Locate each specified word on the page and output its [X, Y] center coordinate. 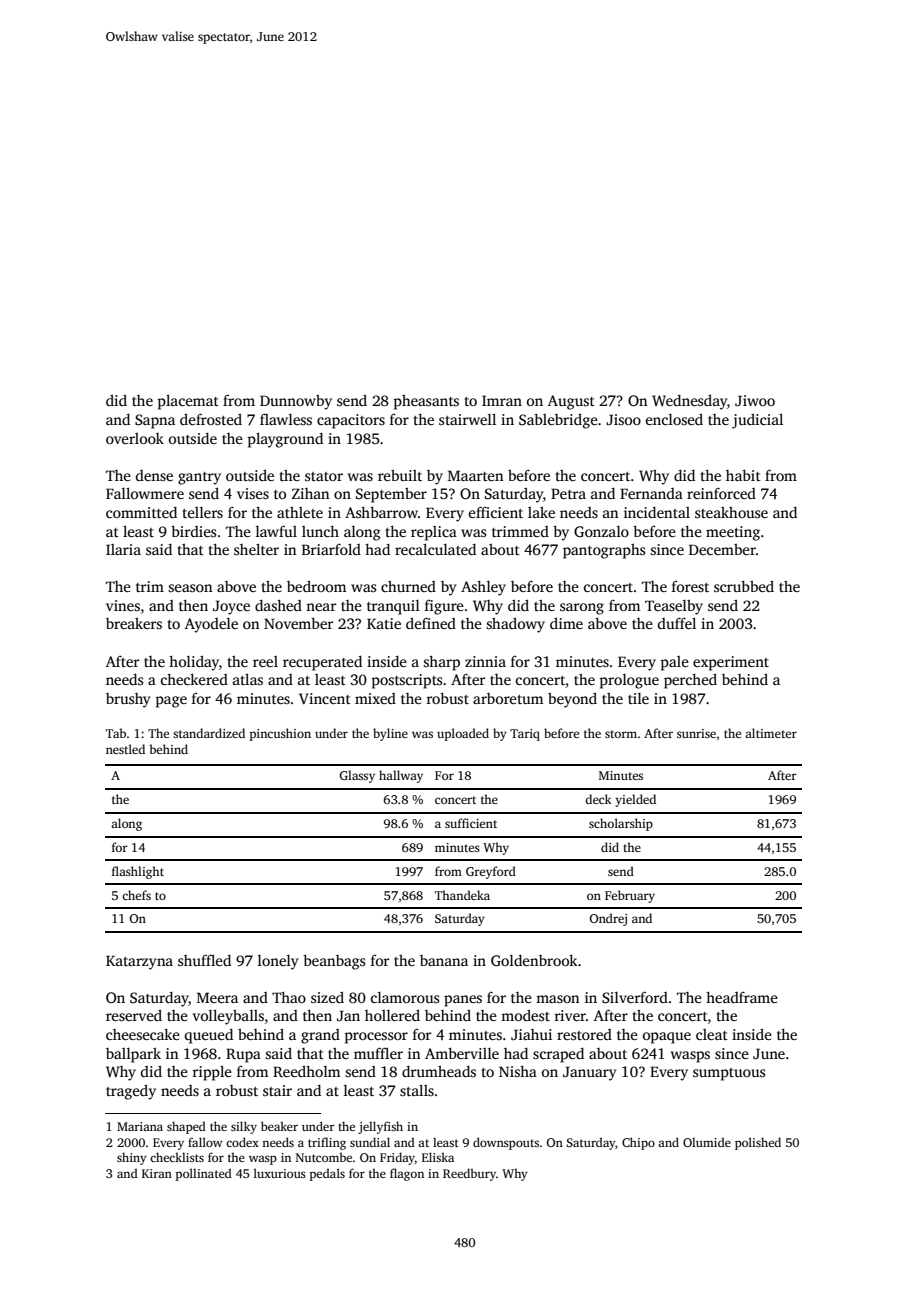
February [630, 896]
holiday [194, 663]
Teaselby [674, 607]
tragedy [131, 1092]
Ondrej [608, 919]
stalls [417, 1090]
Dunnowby [296, 402]
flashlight [138, 872]
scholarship [621, 824]
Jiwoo [755, 400]
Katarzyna [139, 962]
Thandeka [462, 895]
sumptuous [729, 1074]
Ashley [483, 588]
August [571, 402]
